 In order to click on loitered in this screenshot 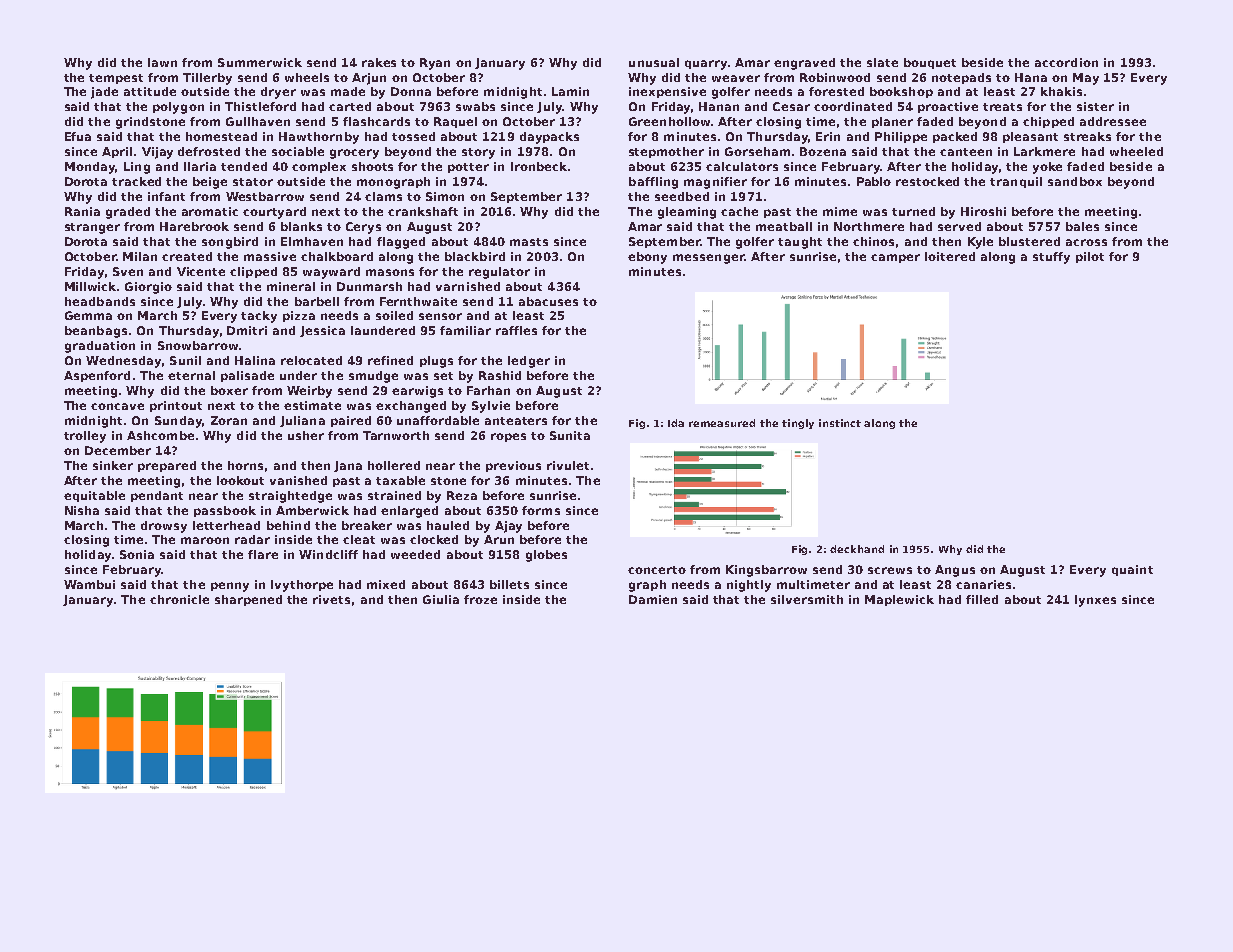, I will do `click(950, 256)`.
